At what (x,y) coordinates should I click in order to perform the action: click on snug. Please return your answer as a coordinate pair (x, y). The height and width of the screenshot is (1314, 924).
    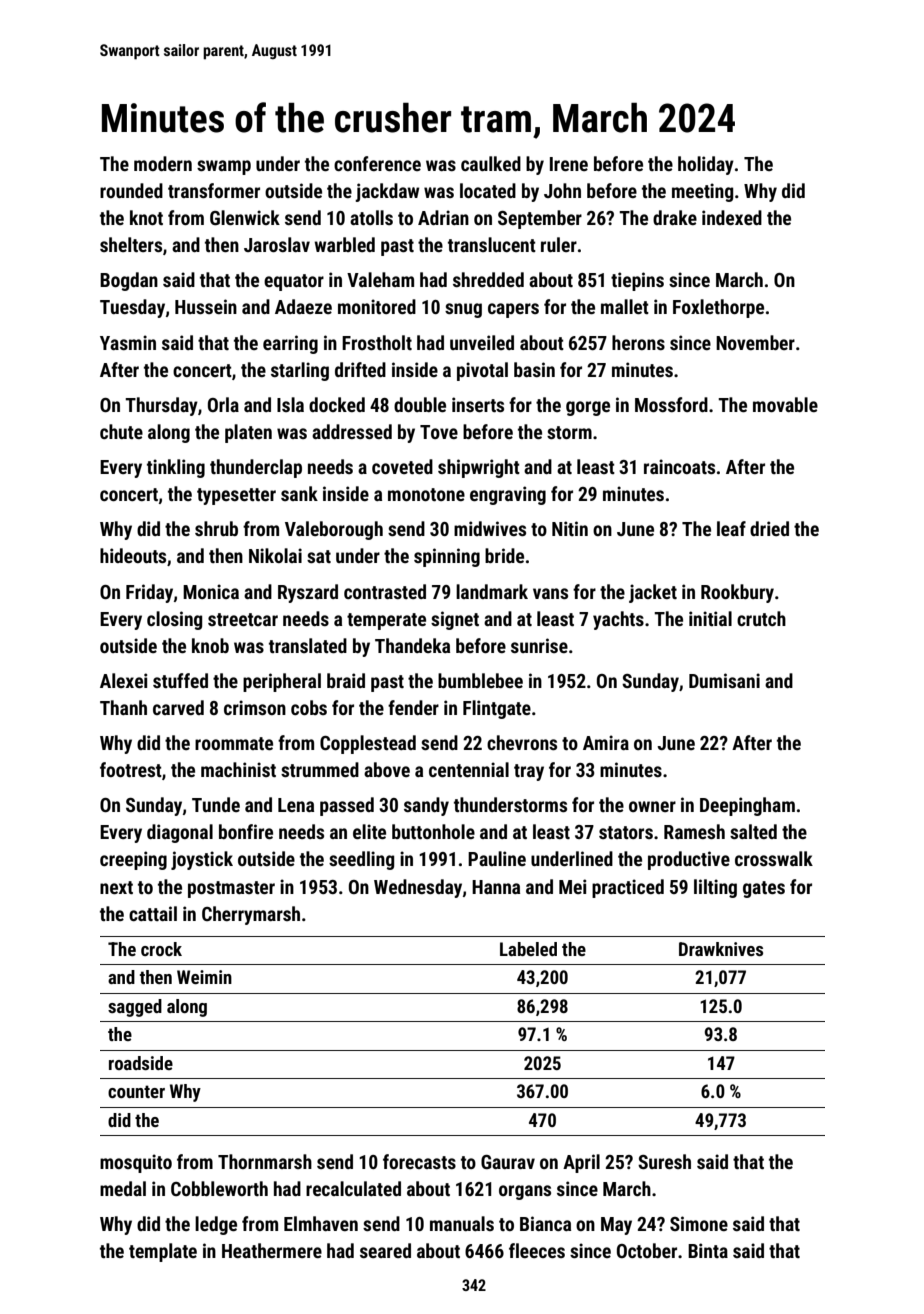
    Looking at the image, I should click on (463, 310).
